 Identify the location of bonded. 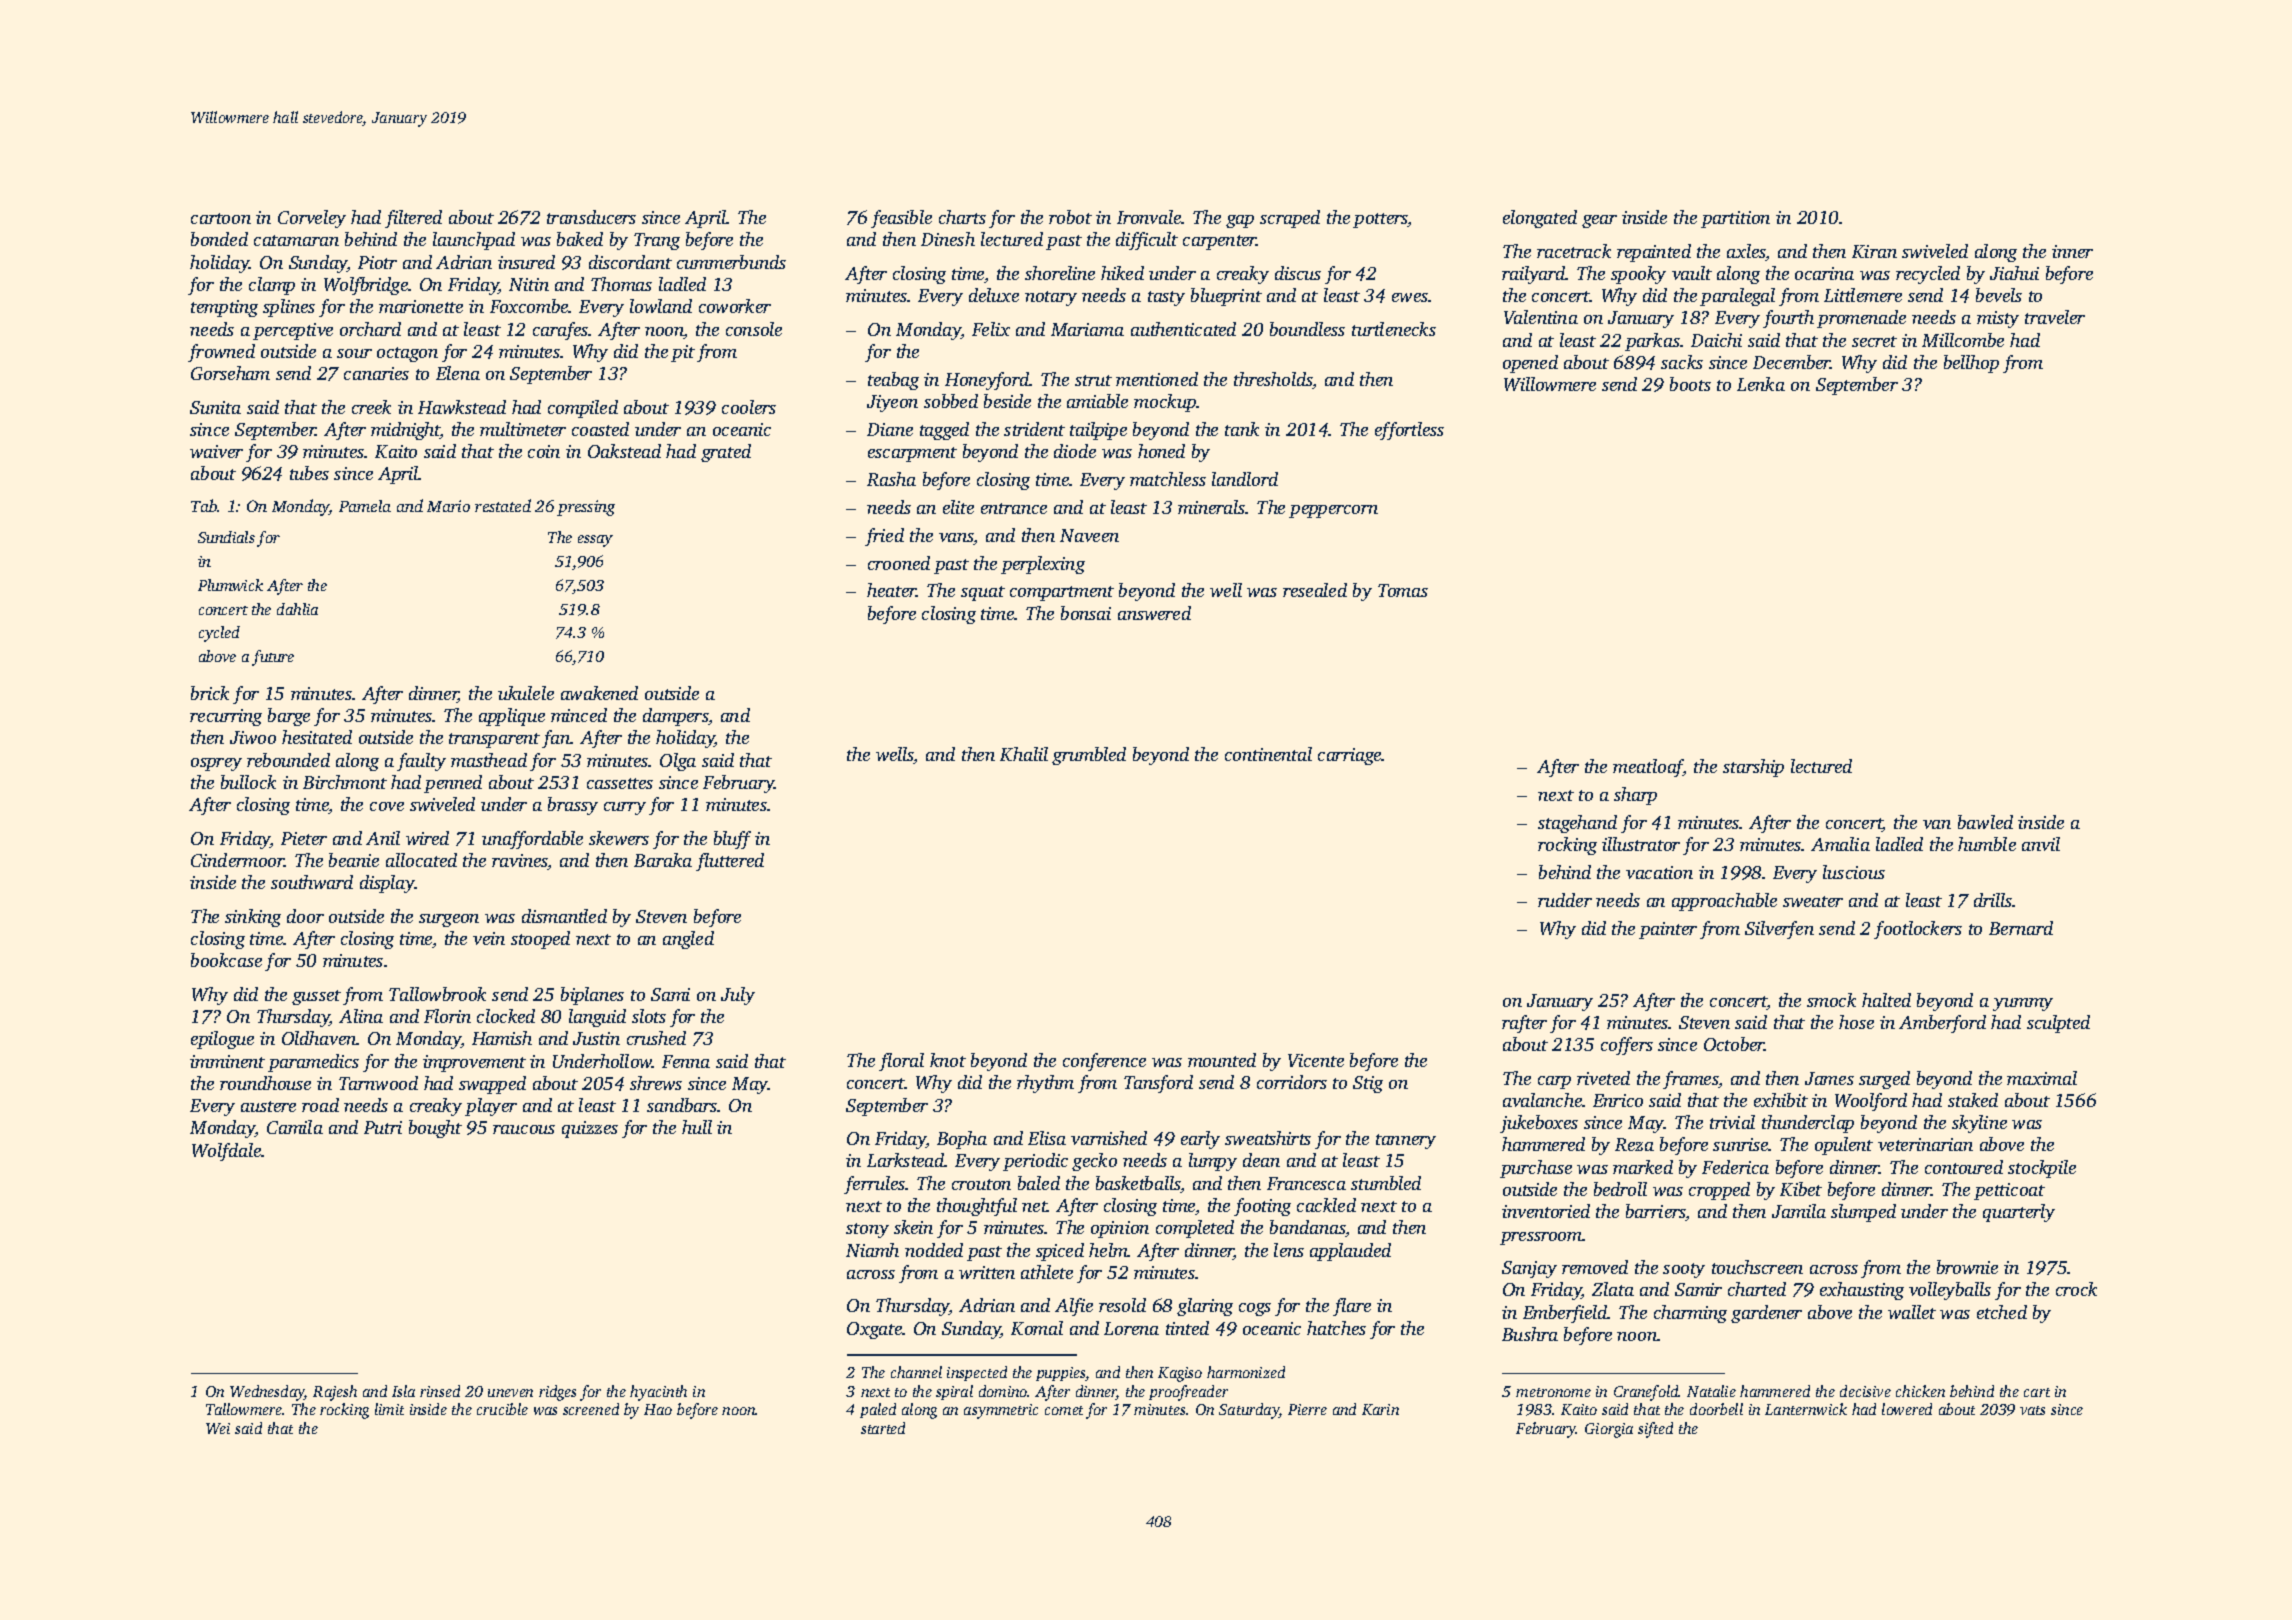
(219, 239).
